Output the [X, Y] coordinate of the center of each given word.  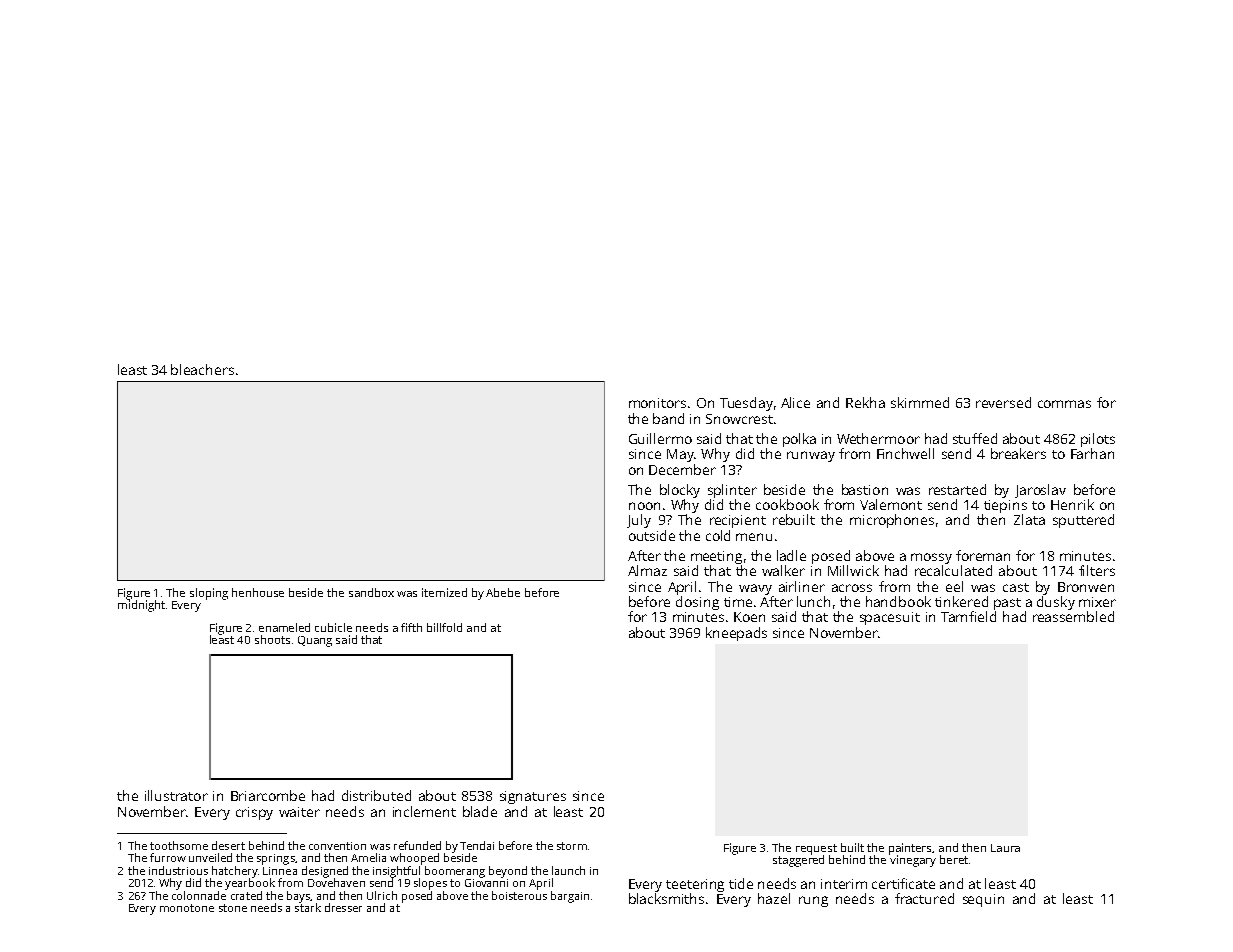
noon [644, 506]
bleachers [202, 369]
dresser [343, 907]
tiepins [1005, 506]
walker [783, 570]
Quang [315, 641]
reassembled [1073, 616]
